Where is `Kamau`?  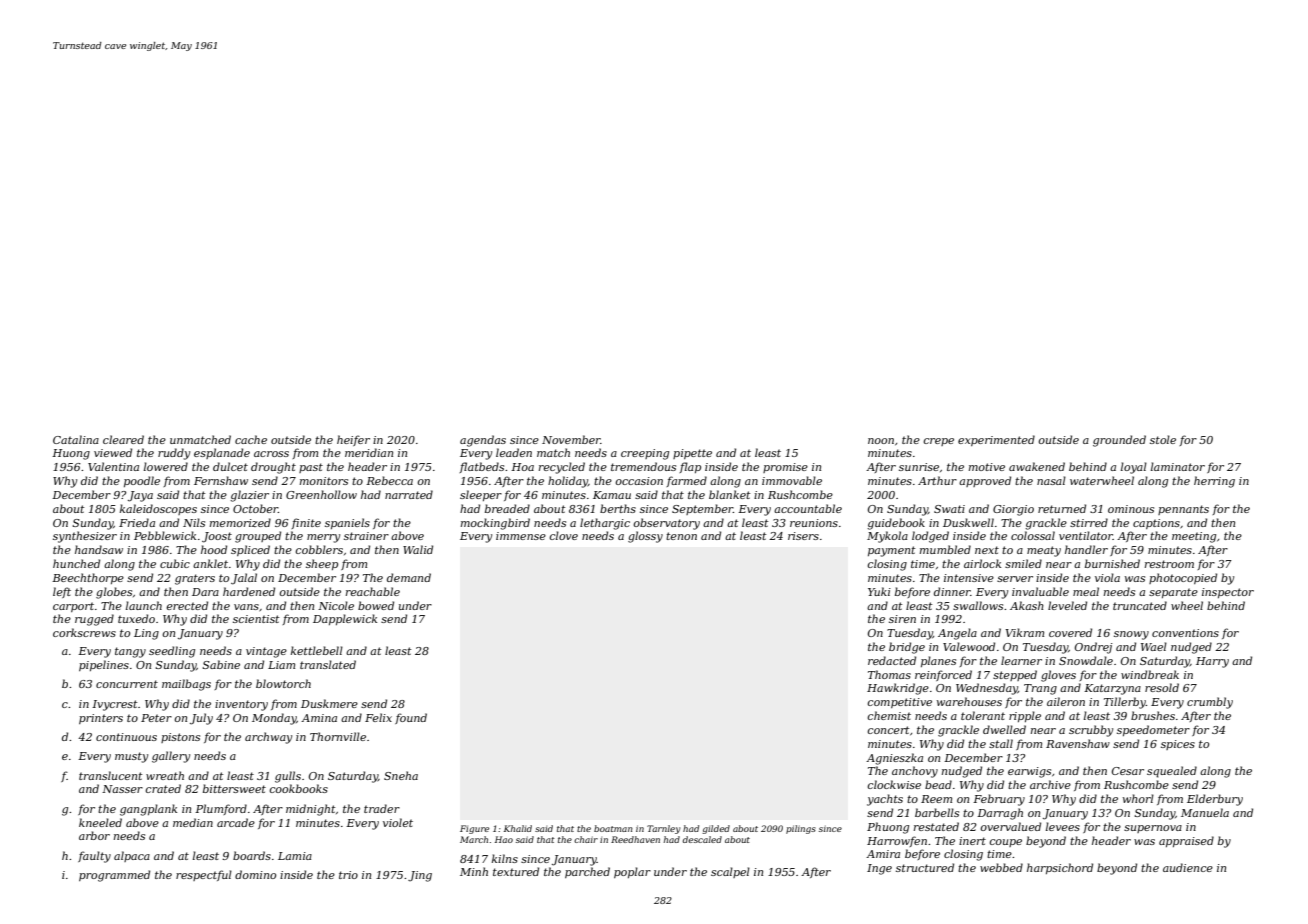 Kamau is located at coordinates (612, 495).
